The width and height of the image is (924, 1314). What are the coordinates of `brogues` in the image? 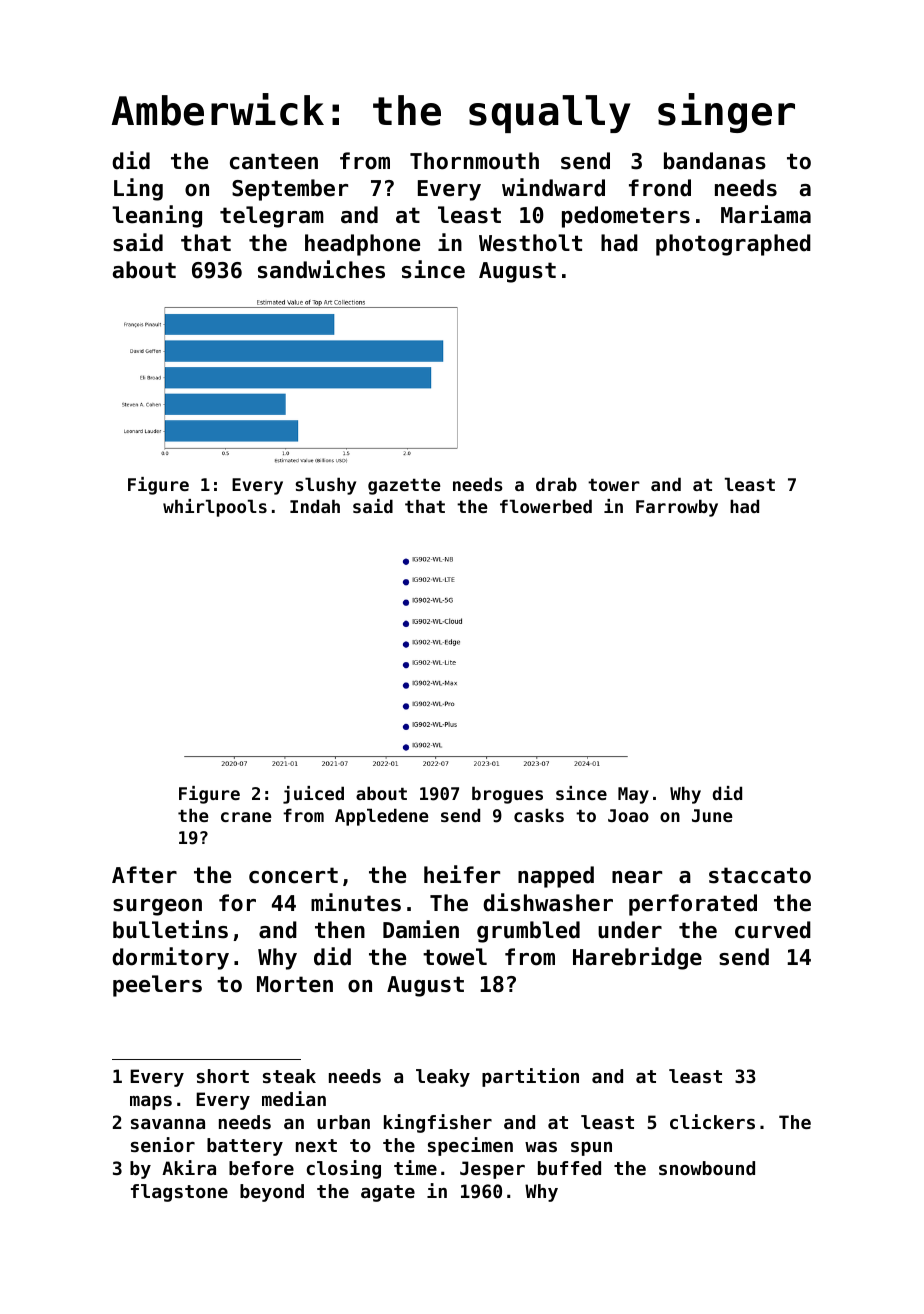 It's located at (507, 795).
